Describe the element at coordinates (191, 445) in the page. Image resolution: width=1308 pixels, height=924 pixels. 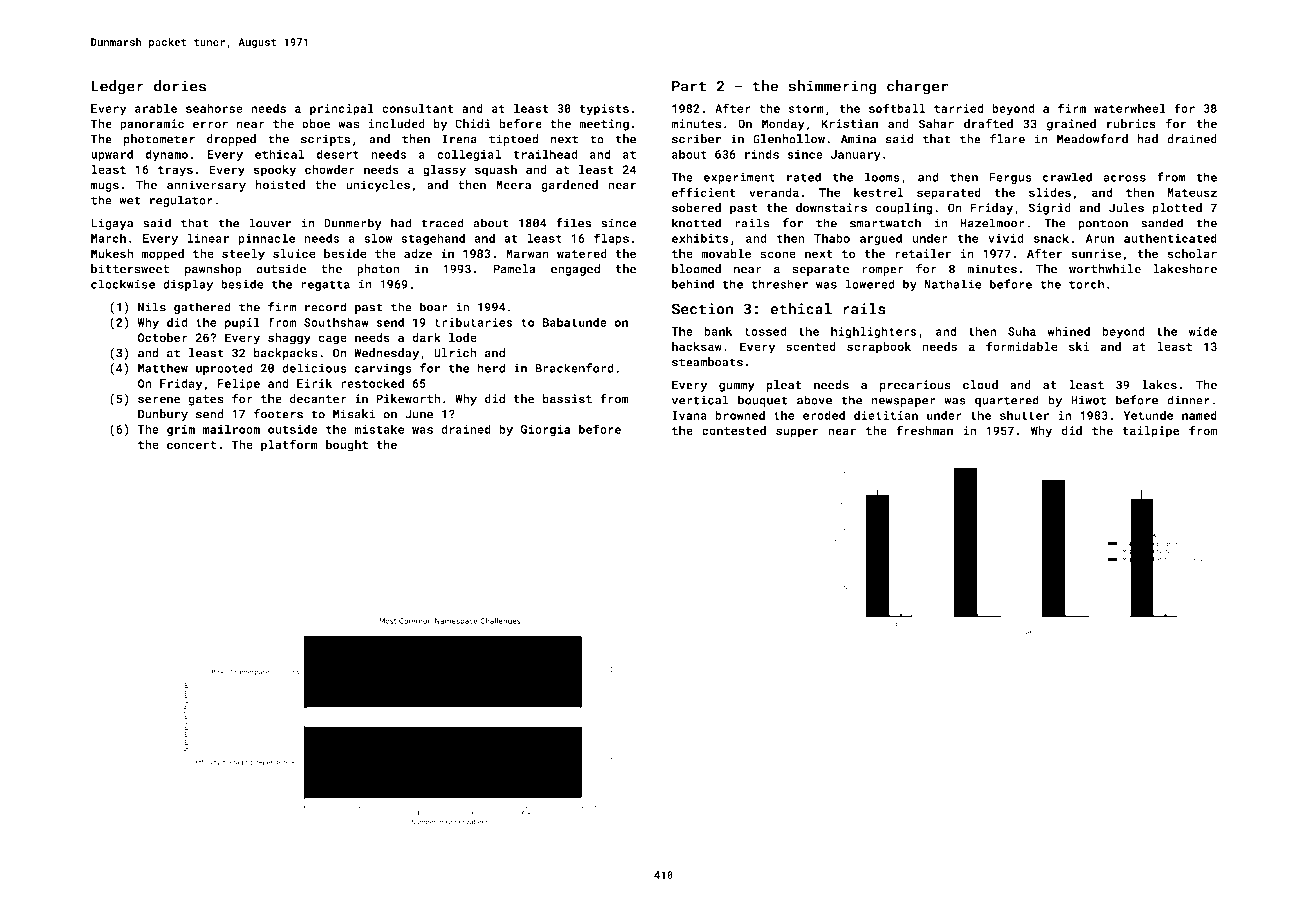
I see `concert` at that location.
